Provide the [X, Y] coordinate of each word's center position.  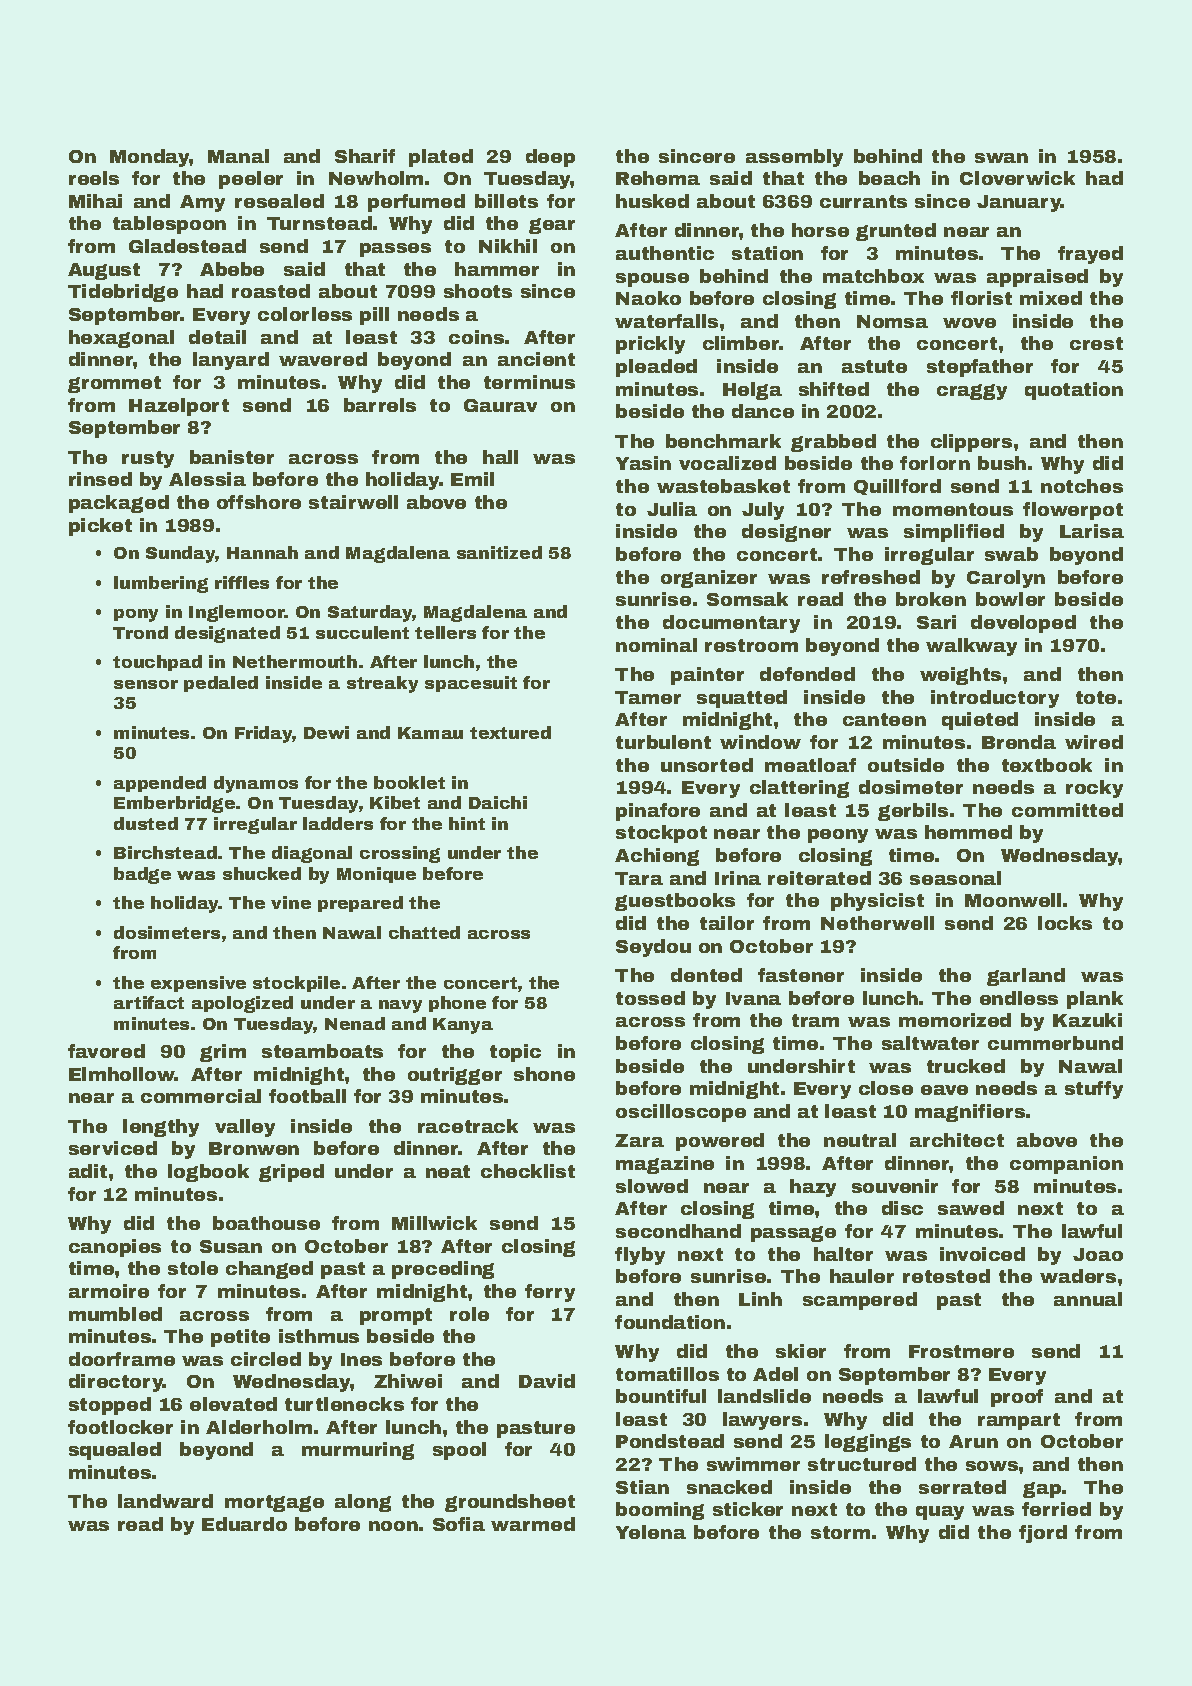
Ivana [753, 998]
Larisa [1092, 531]
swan [1001, 158]
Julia [672, 509]
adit [88, 1171]
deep [550, 158]
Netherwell [877, 923]
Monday [150, 158]
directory [116, 1383]
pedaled [221, 684]
